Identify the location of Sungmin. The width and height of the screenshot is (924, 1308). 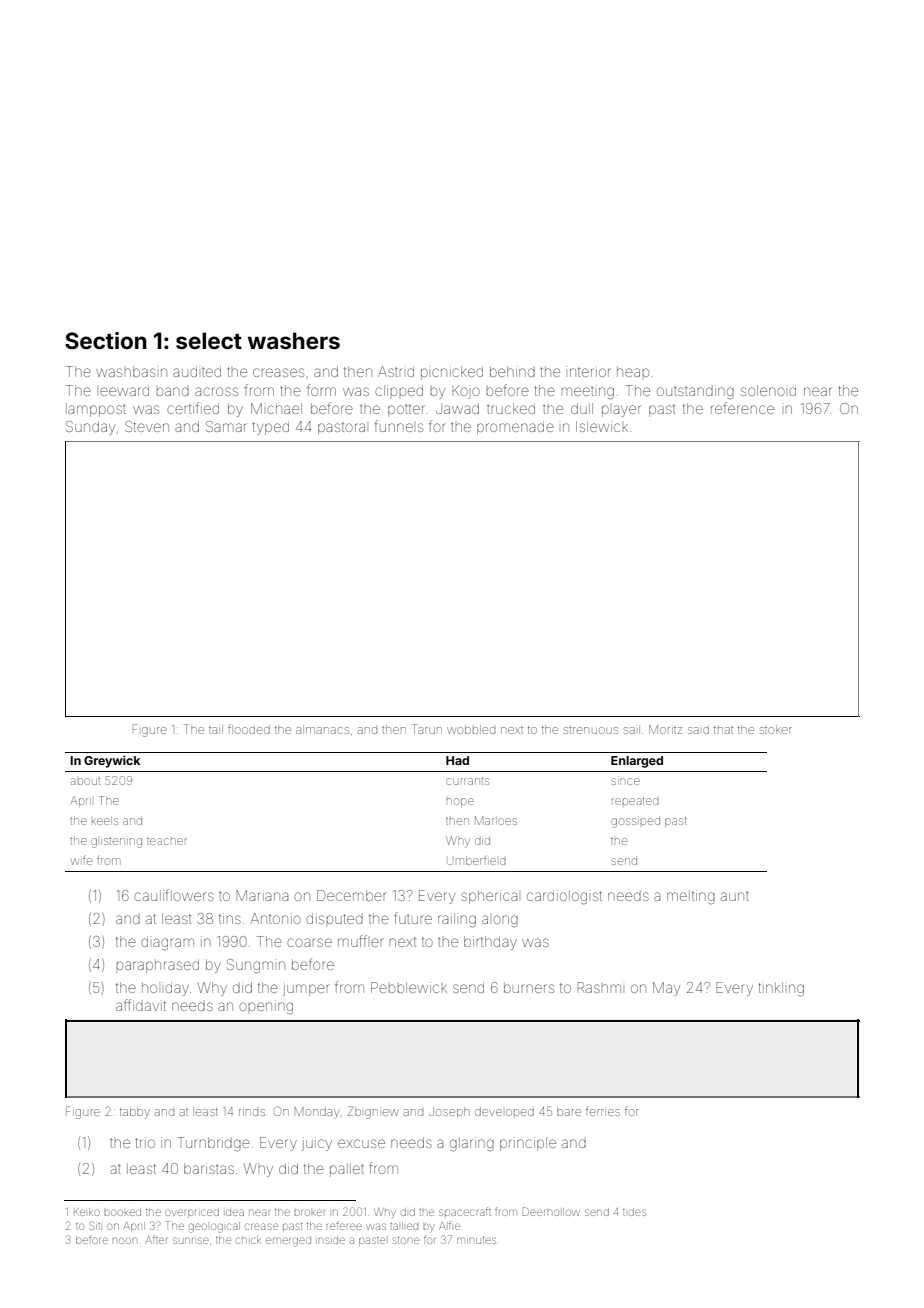
(256, 966).
